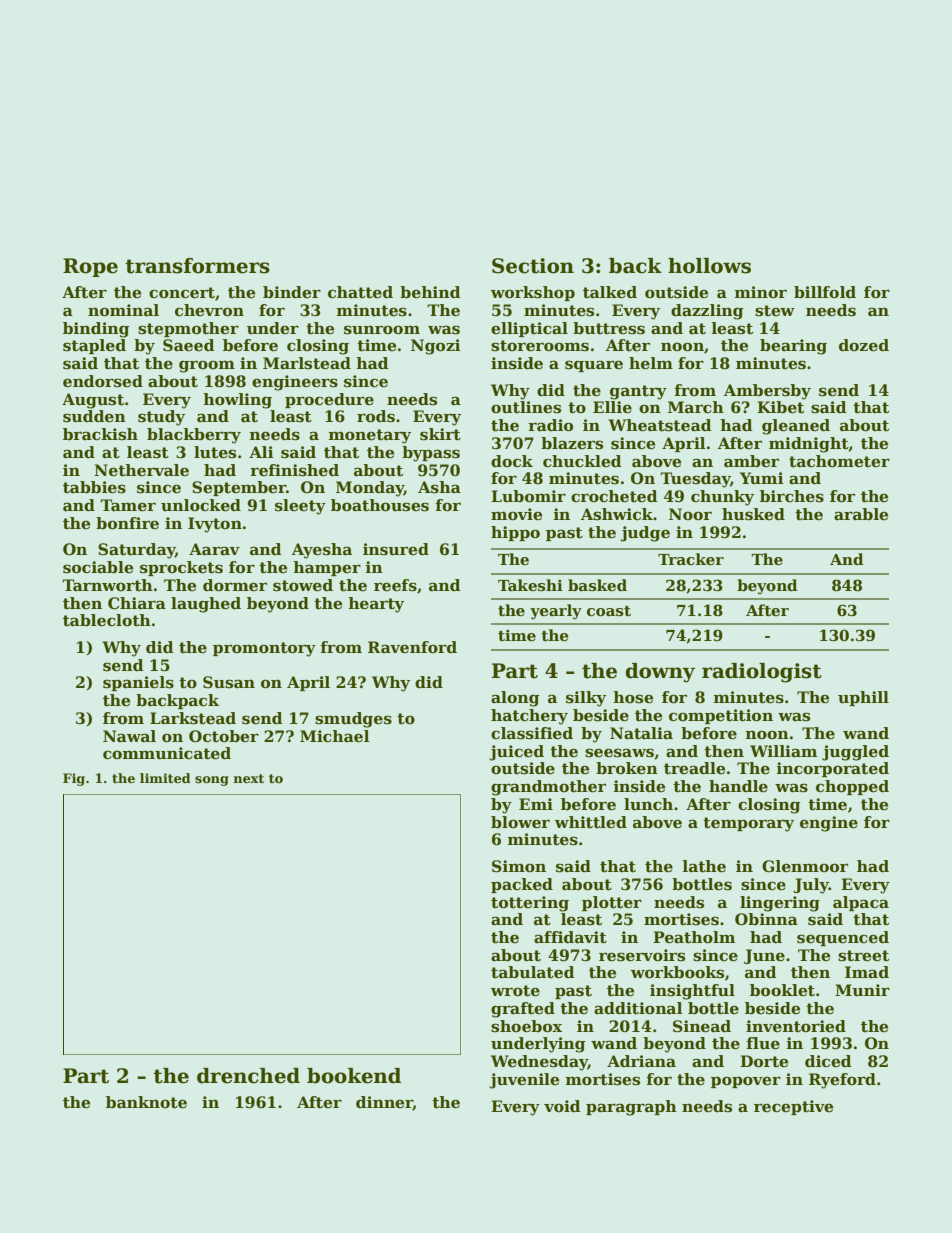 This screenshot has height=1233, width=952. I want to click on yearly, so click(556, 612).
